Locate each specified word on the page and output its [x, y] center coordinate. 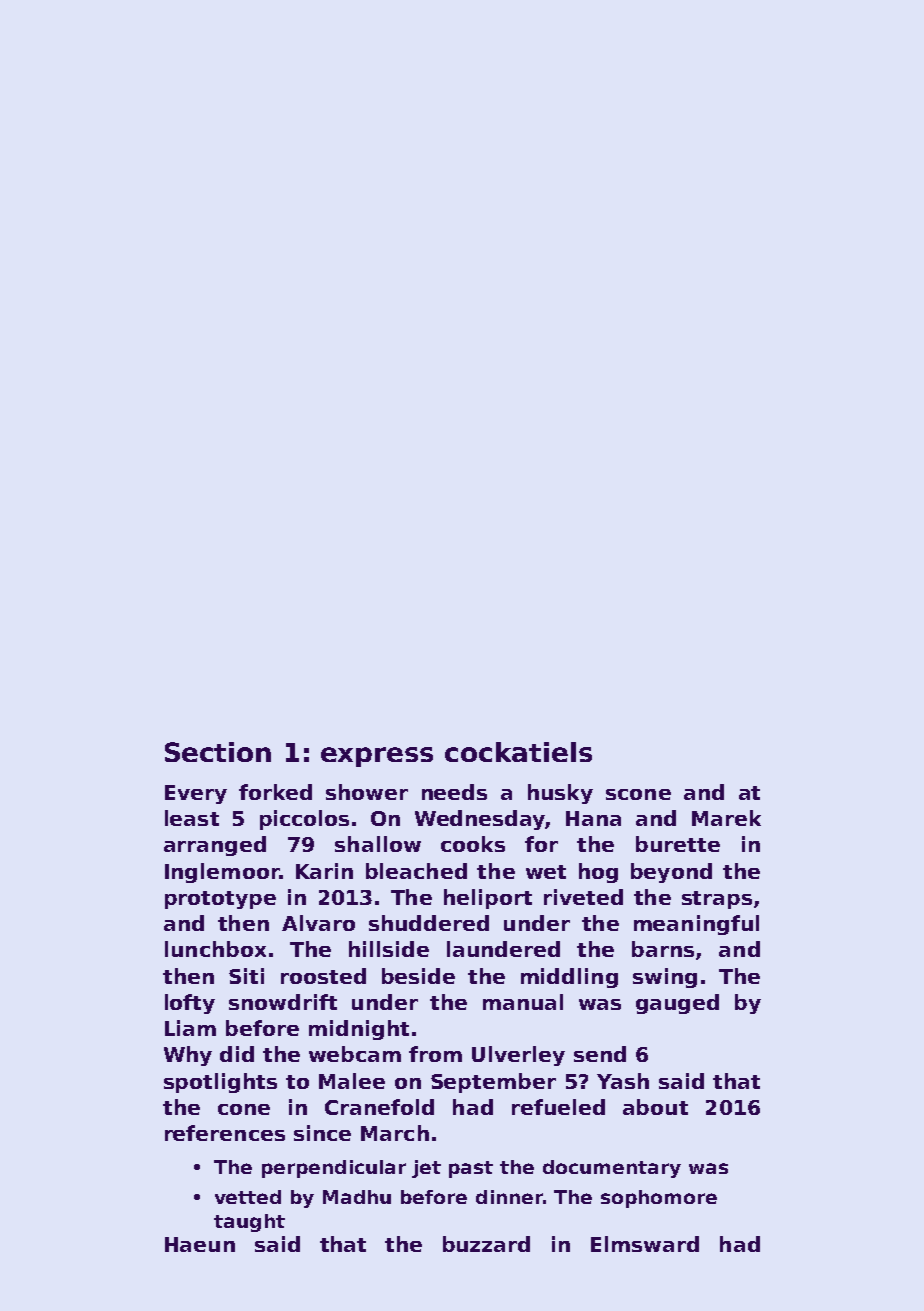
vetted [248, 1197]
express [377, 757]
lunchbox [215, 949]
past [471, 1169]
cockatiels [518, 752]
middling [569, 978]
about [655, 1107]
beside [418, 976]
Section [218, 752]
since [322, 1133]
